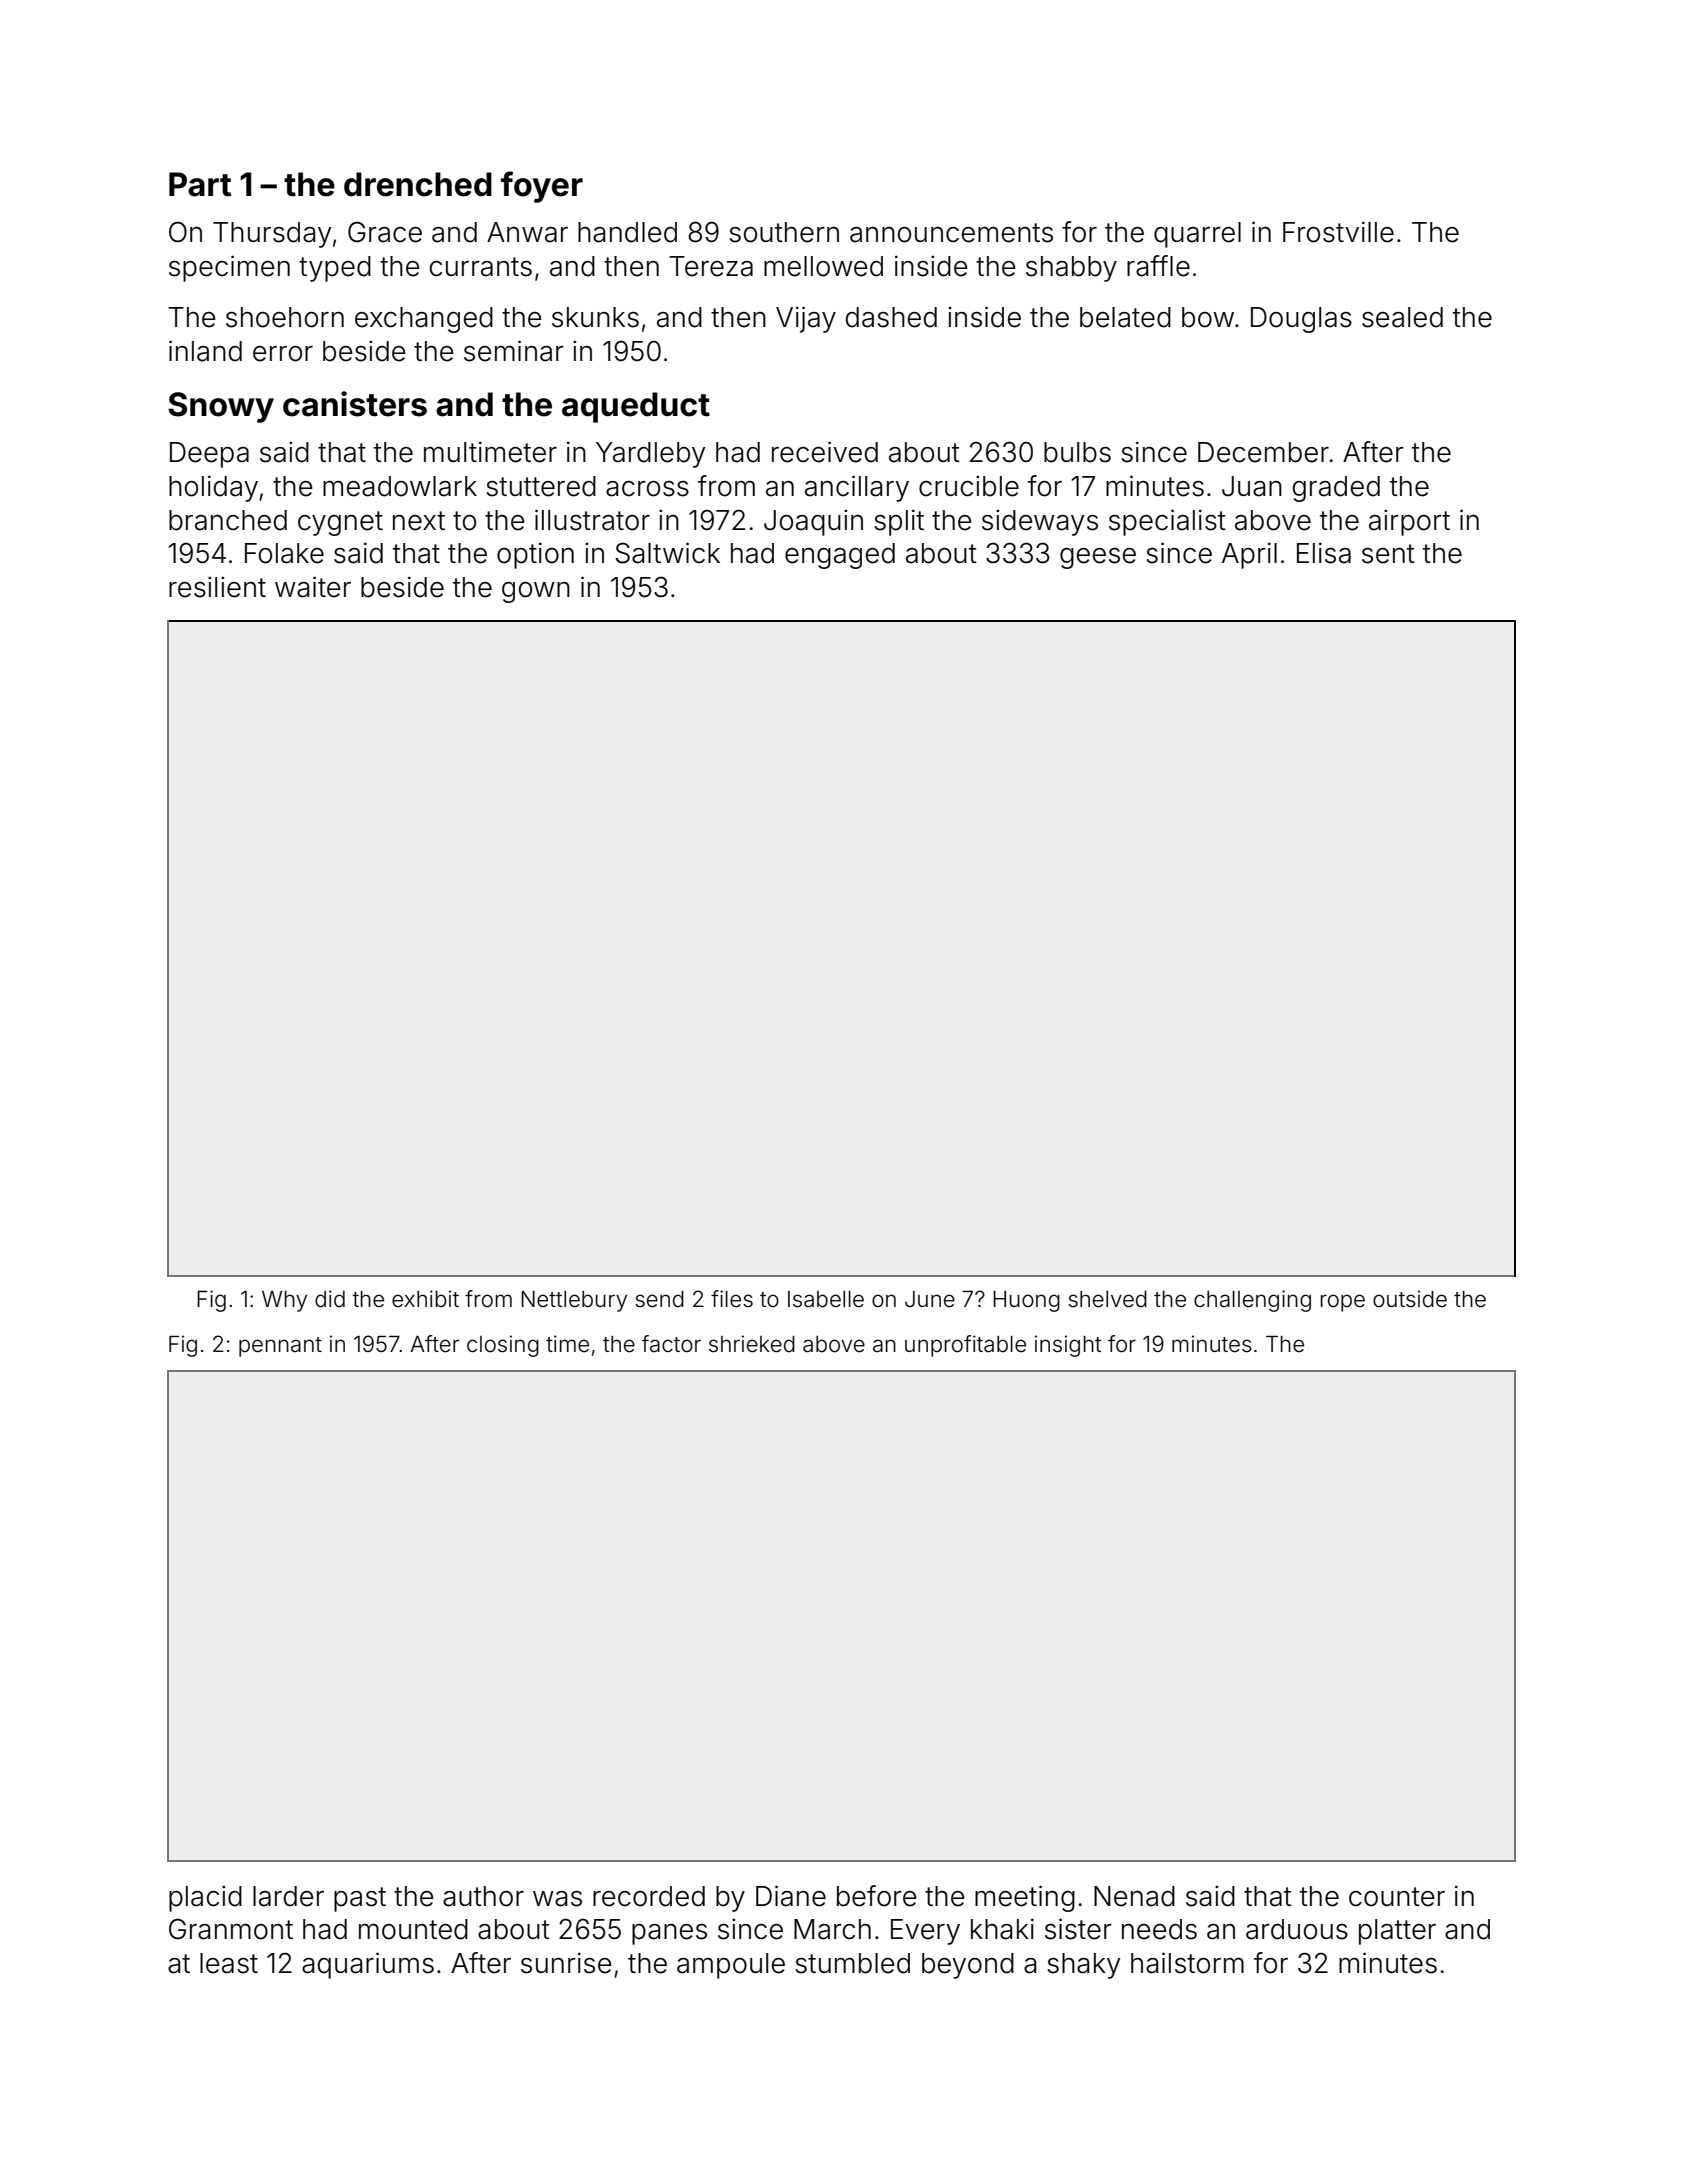 Image resolution: width=1683 pixels, height=2178 pixels. Describe the element at coordinates (313, 587) in the page. I see `waiter` at that location.
